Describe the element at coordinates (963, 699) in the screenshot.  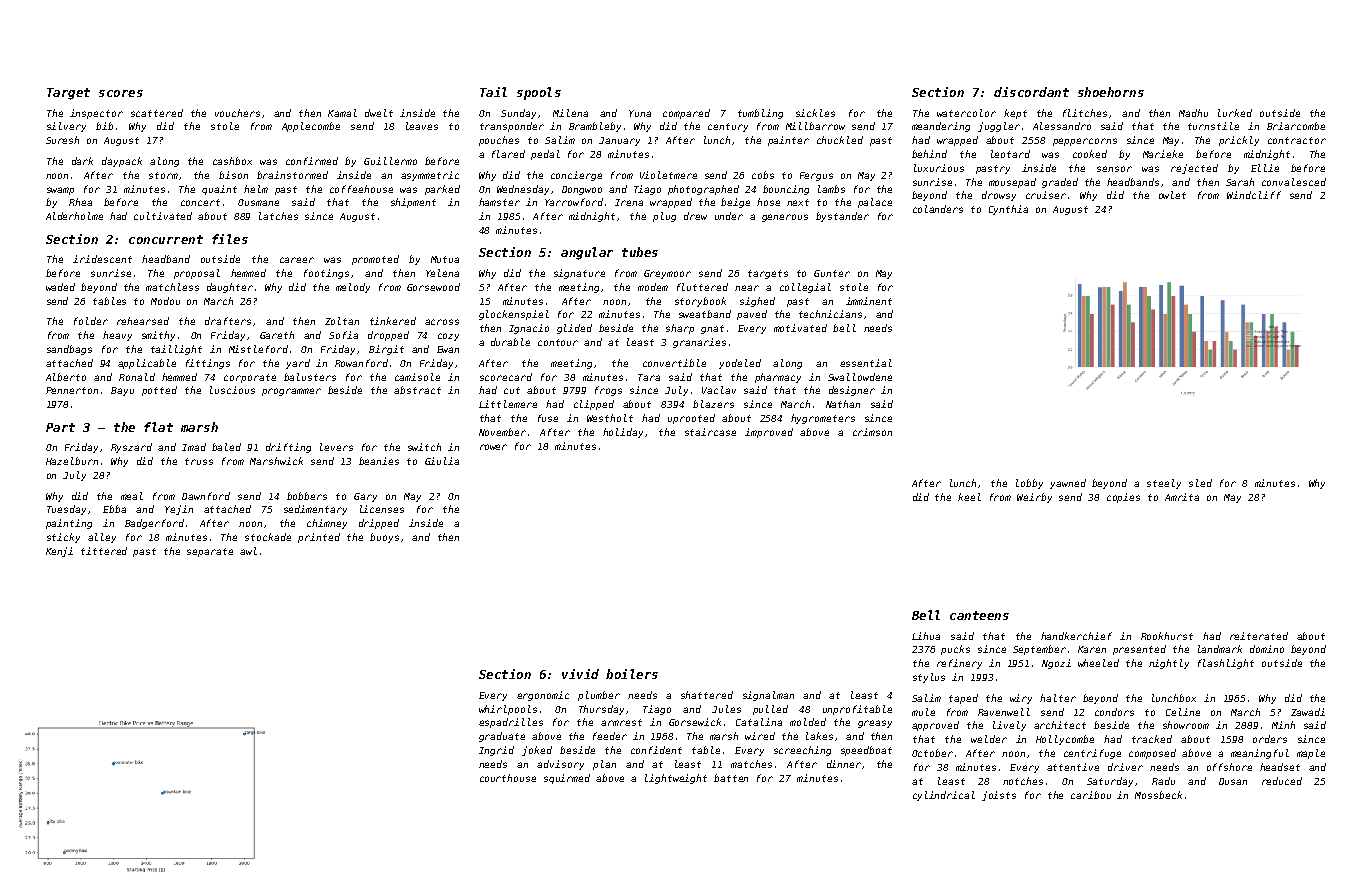
I see `taped` at that location.
